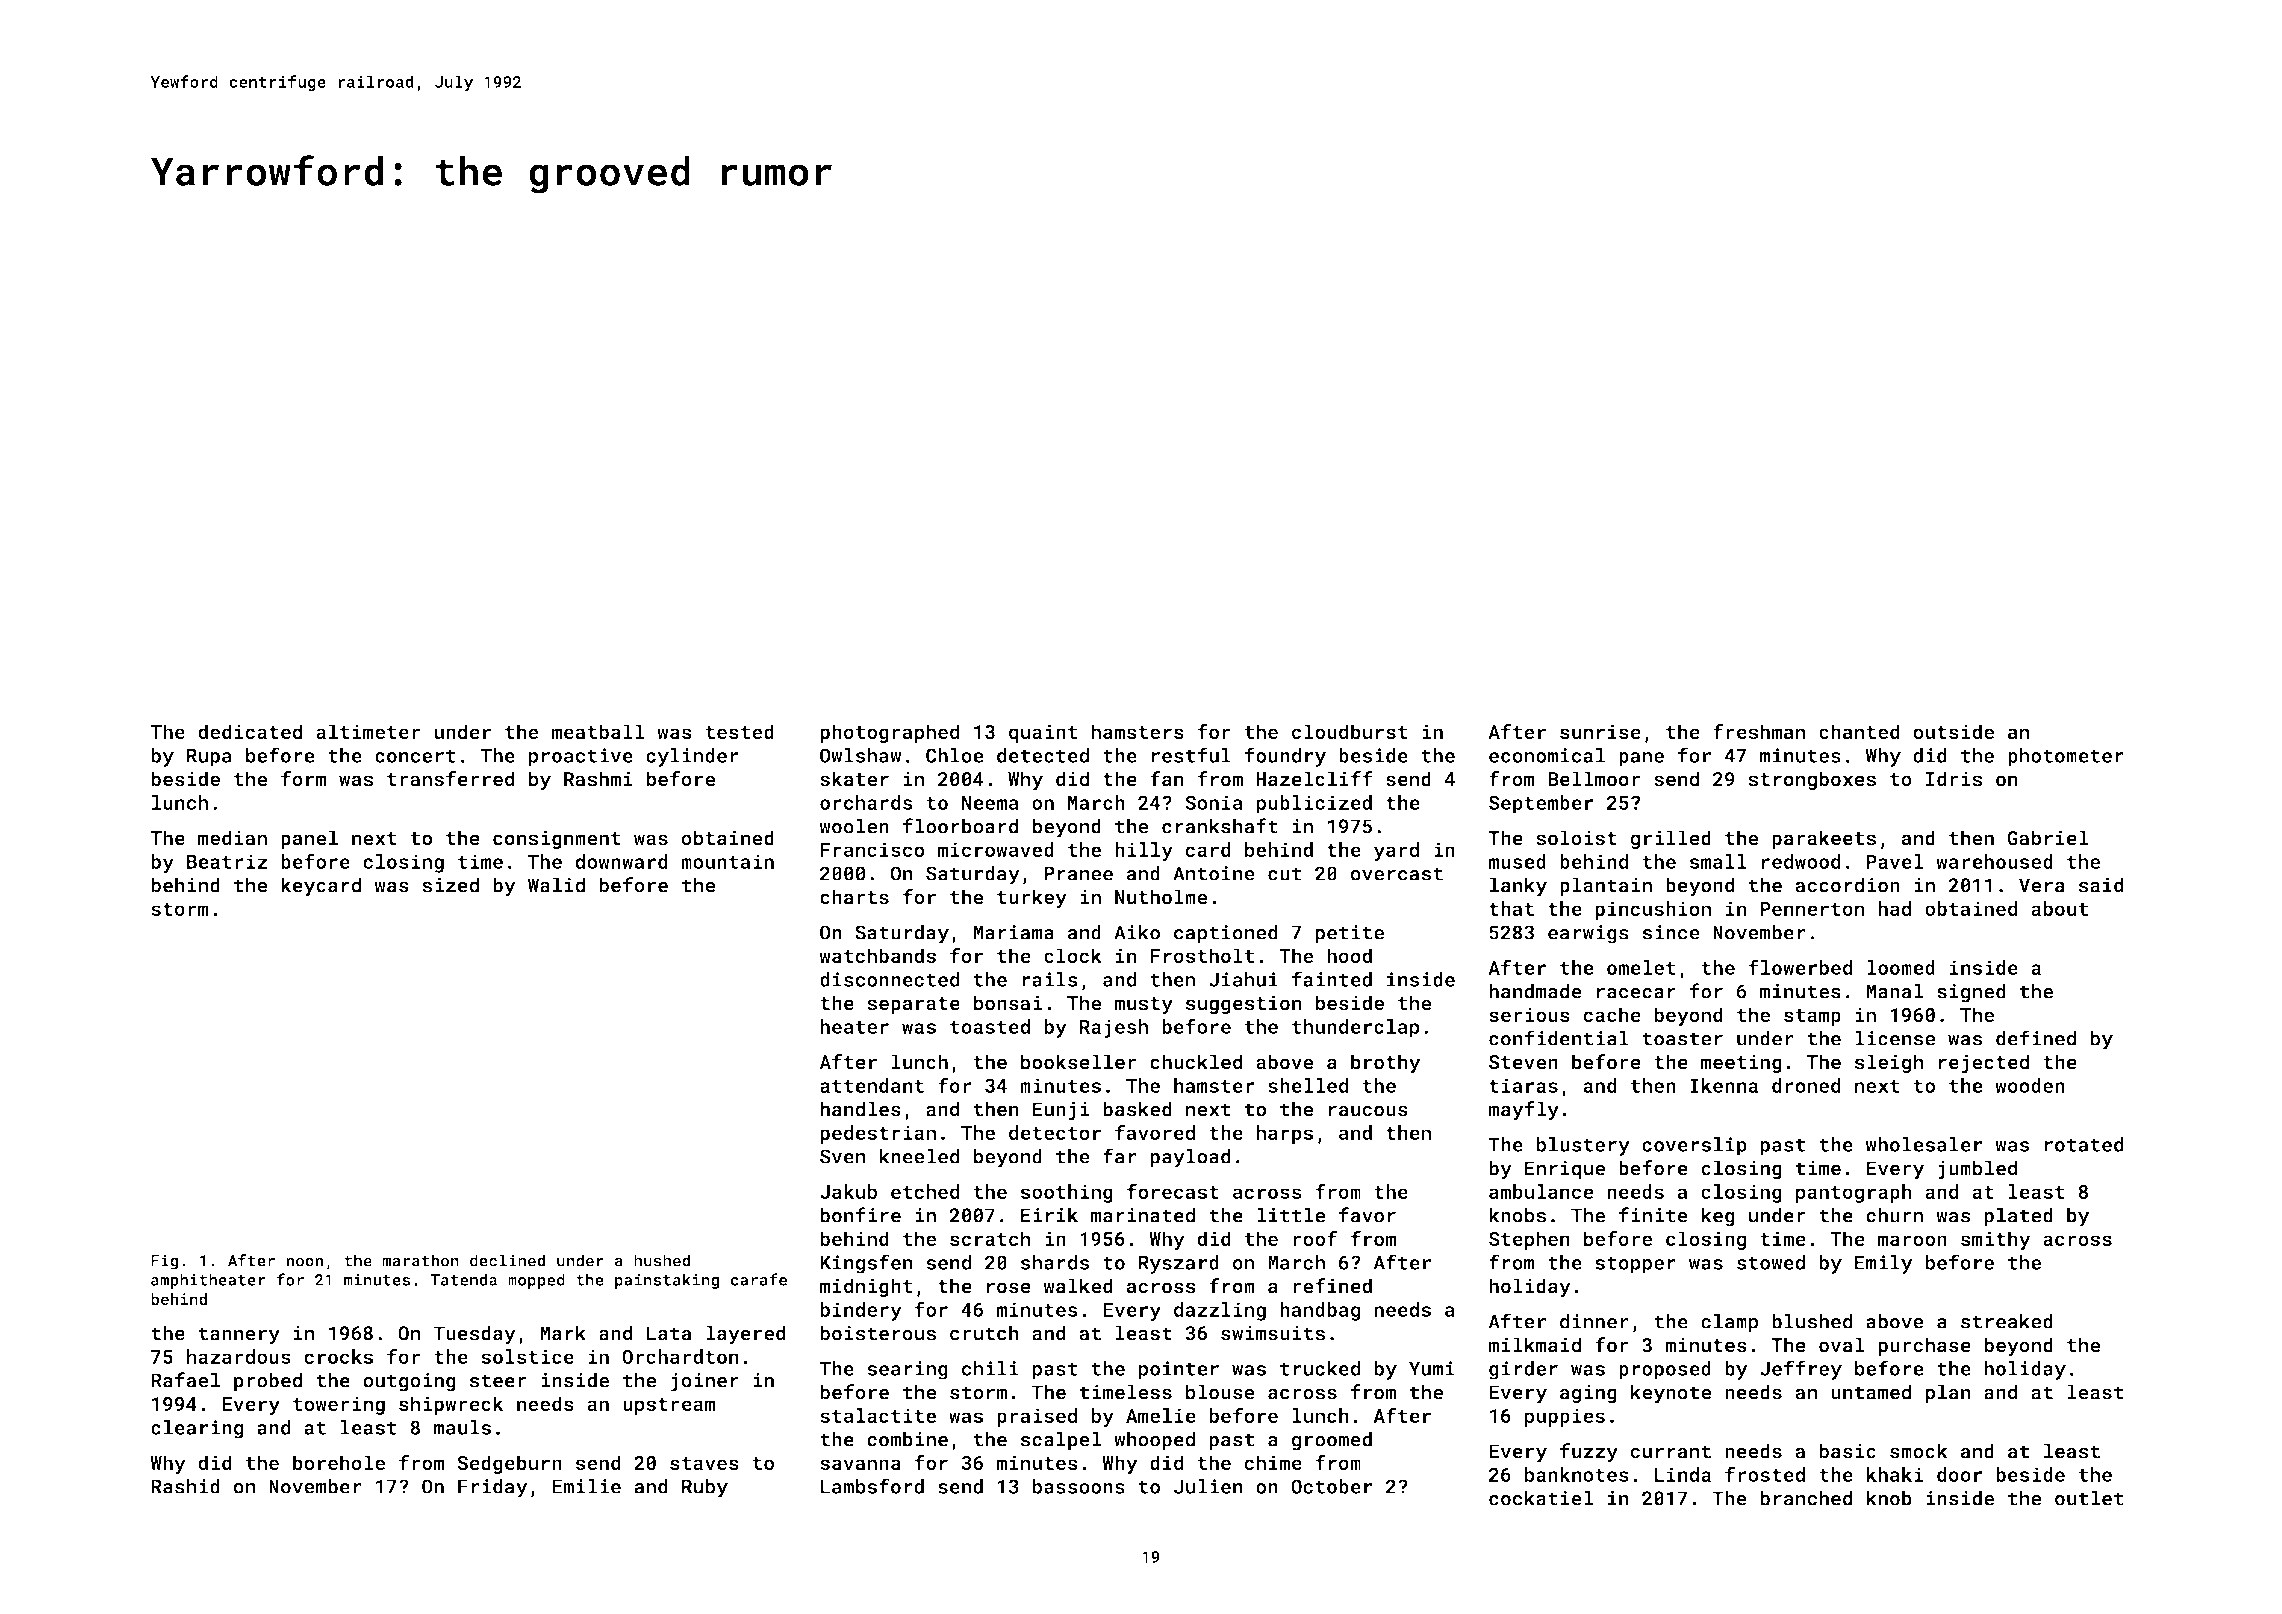  I want to click on Pennerton, so click(1812, 909).
